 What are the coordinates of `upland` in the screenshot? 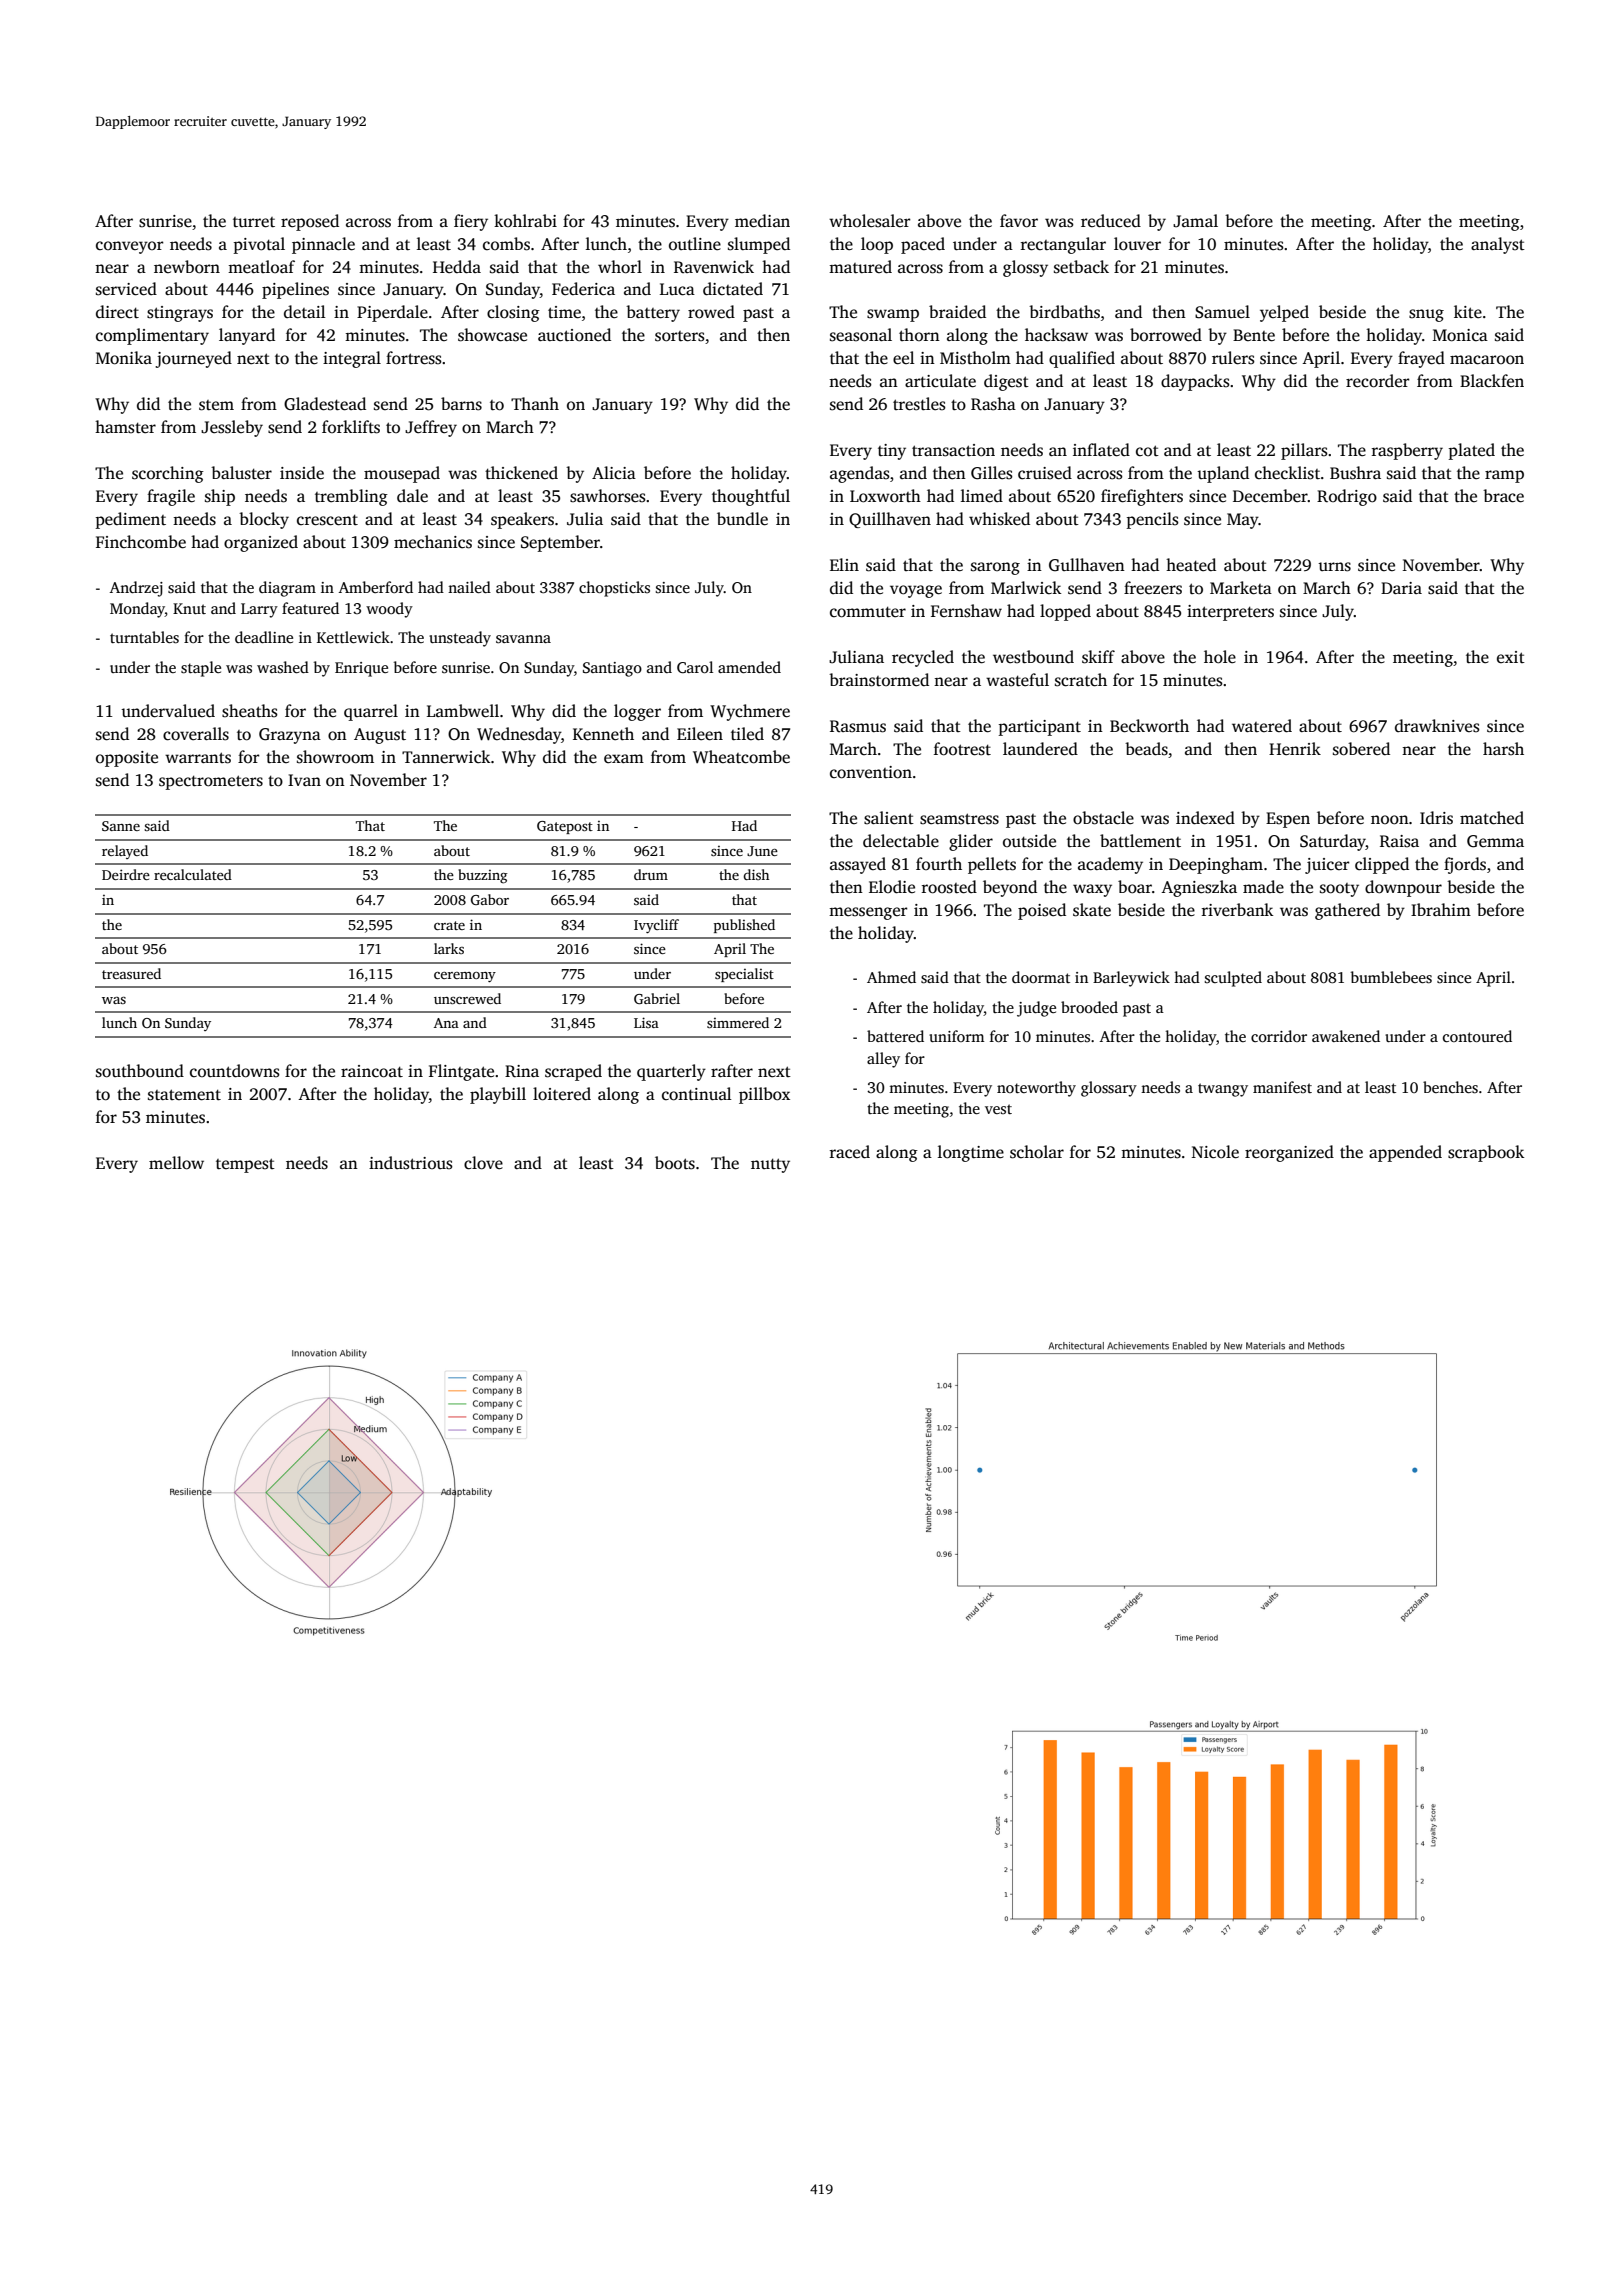 It's located at (1223, 474).
